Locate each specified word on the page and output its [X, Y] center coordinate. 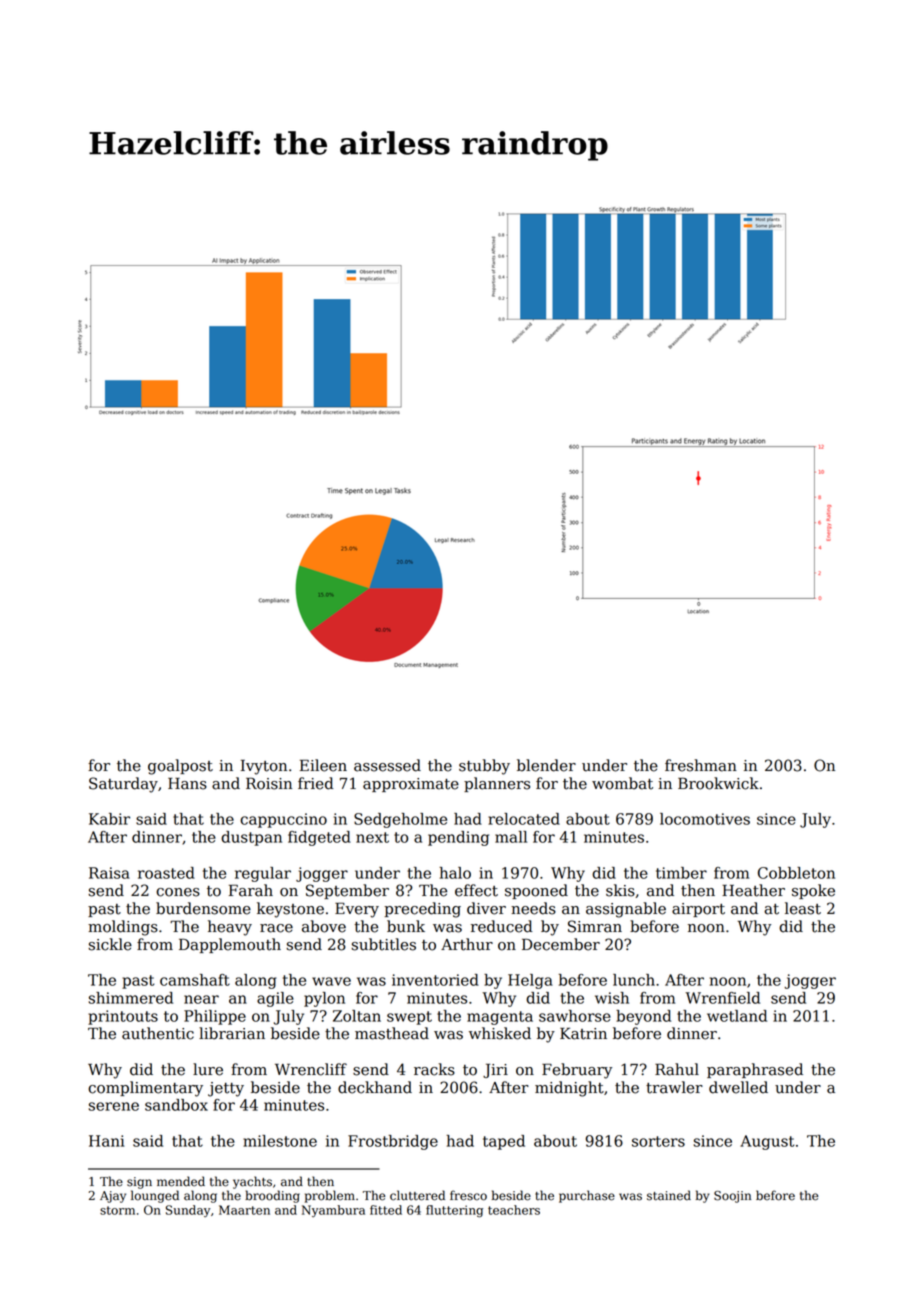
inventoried [435, 980]
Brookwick [718, 783]
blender [546, 765]
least [803, 908]
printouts [123, 1017]
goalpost [180, 767]
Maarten [244, 1210]
